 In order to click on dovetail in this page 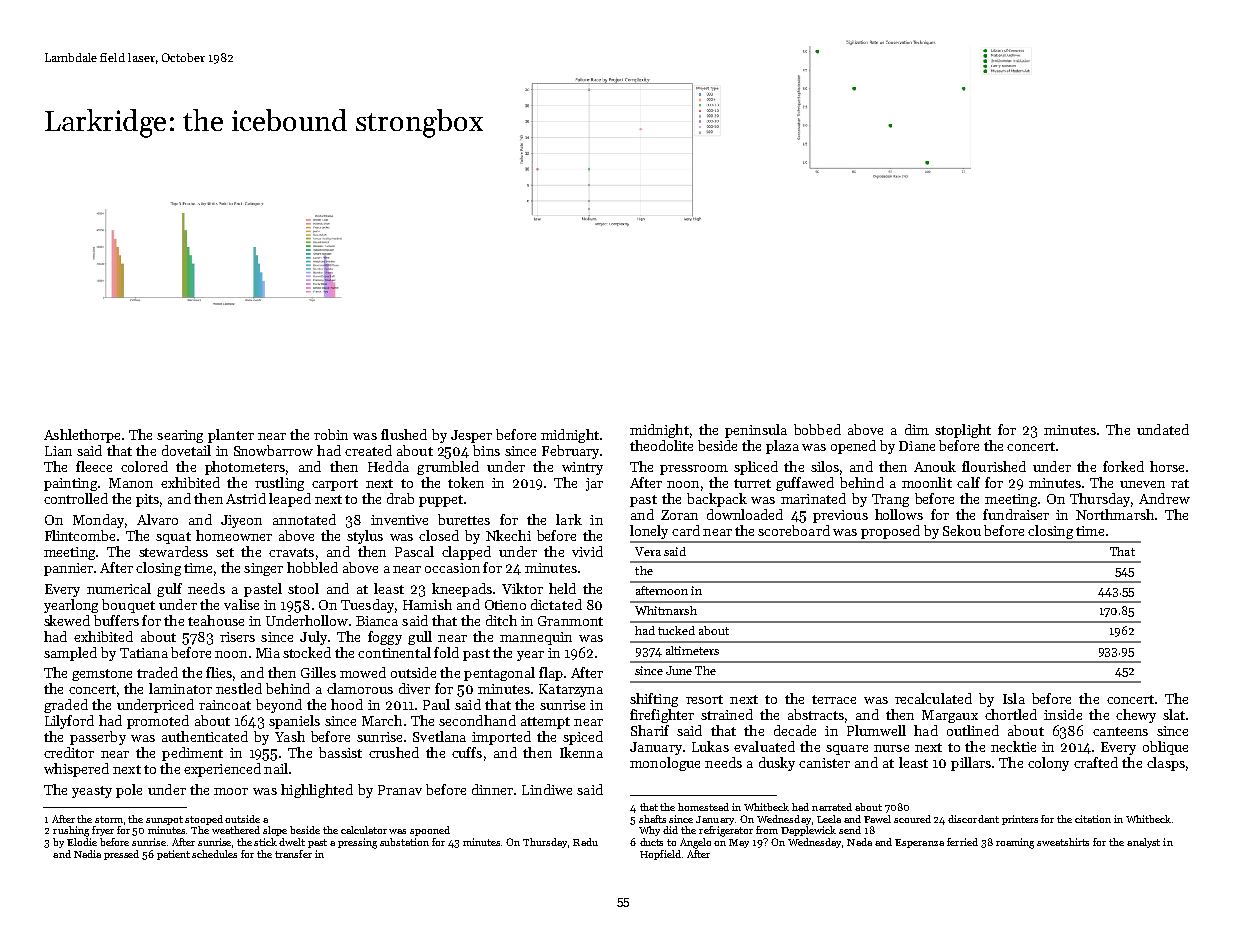, I will do `click(186, 450)`.
